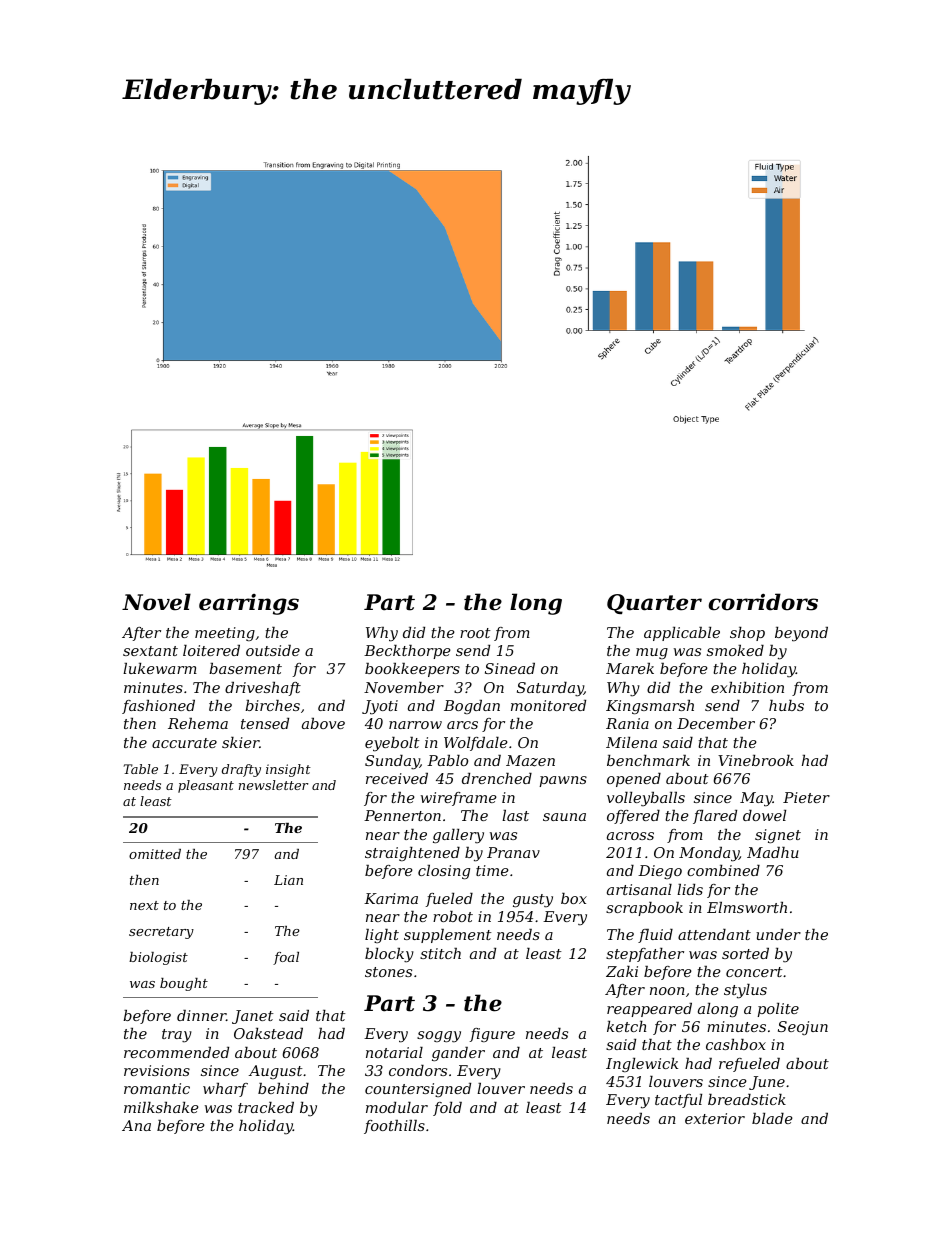 This screenshot has height=1233, width=952. What do you see at coordinates (763, 602) in the screenshot?
I see `corridors` at bounding box center [763, 602].
